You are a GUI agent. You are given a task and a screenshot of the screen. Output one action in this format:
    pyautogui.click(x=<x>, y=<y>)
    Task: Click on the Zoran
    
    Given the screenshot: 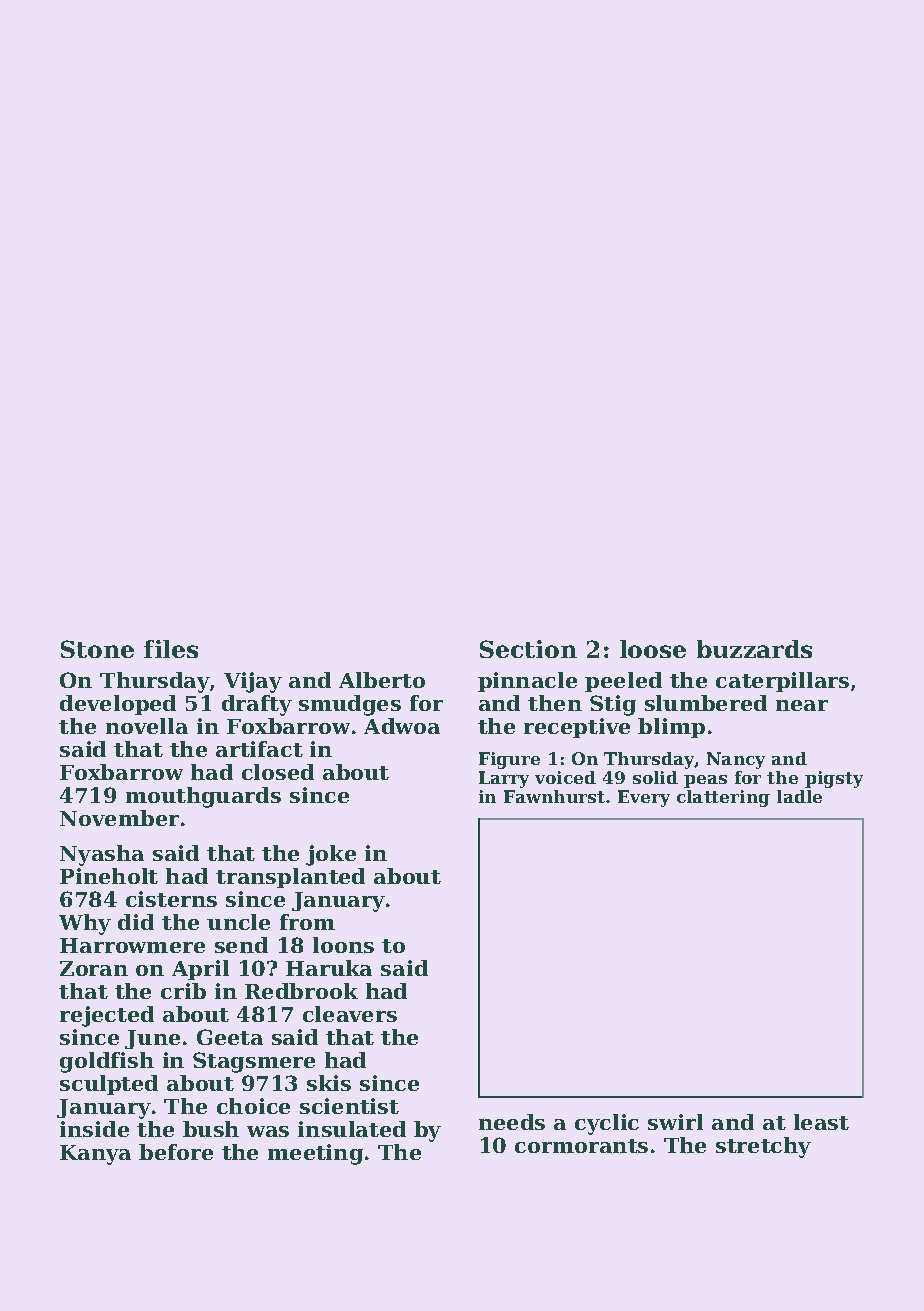 What is the action you would take?
    pyautogui.click(x=94, y=968)
